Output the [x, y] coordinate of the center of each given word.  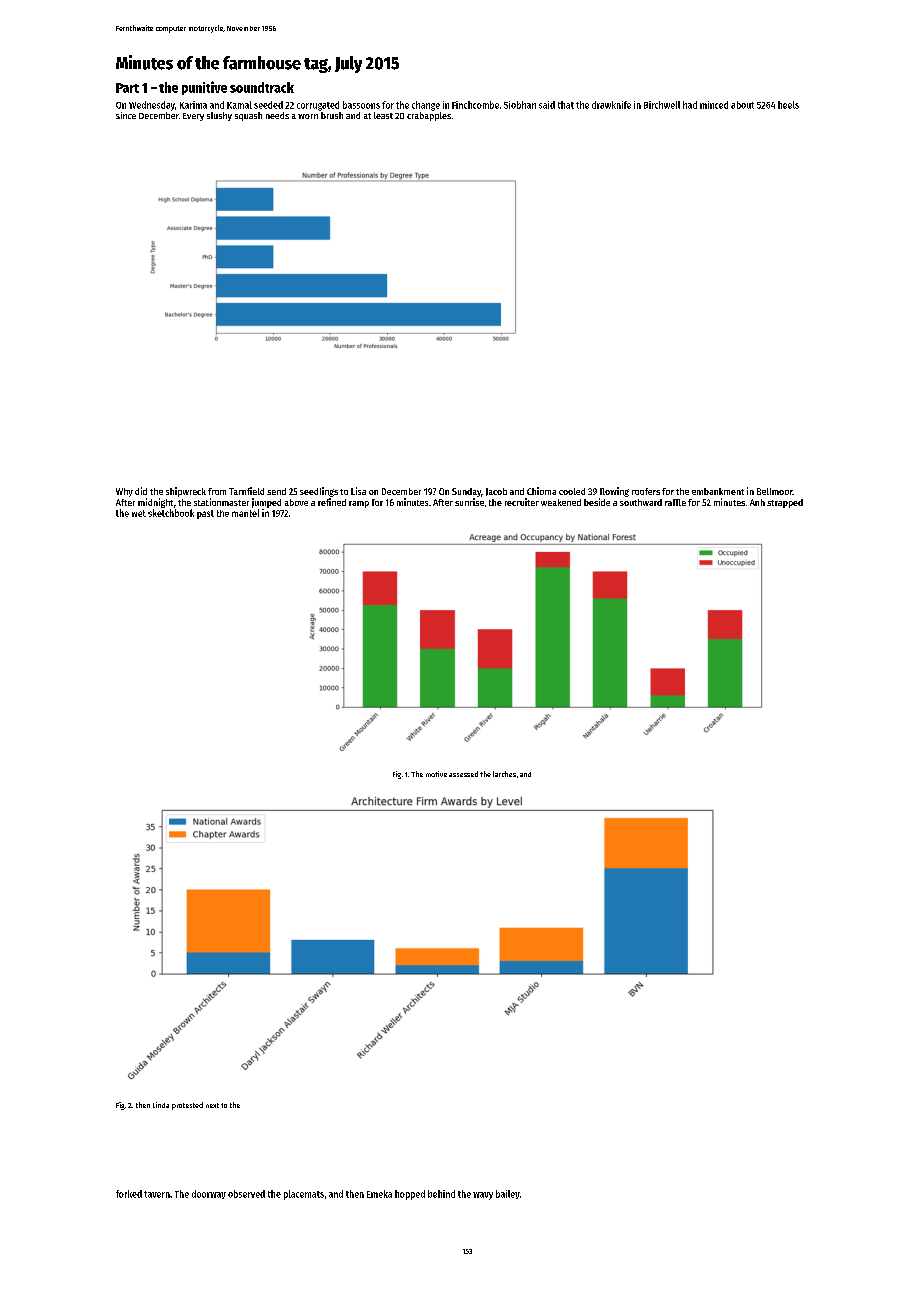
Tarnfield [246, 491]
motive [436, 774]
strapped [785, 503]
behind [441, 1194]
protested [187, 1106]
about [742, 105]
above [296, 502]
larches [504, 774]
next [212, 1105]
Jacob [496, 492]
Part [127, 88]
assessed [463, 774]
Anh [757, 502]
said [547, 105]
